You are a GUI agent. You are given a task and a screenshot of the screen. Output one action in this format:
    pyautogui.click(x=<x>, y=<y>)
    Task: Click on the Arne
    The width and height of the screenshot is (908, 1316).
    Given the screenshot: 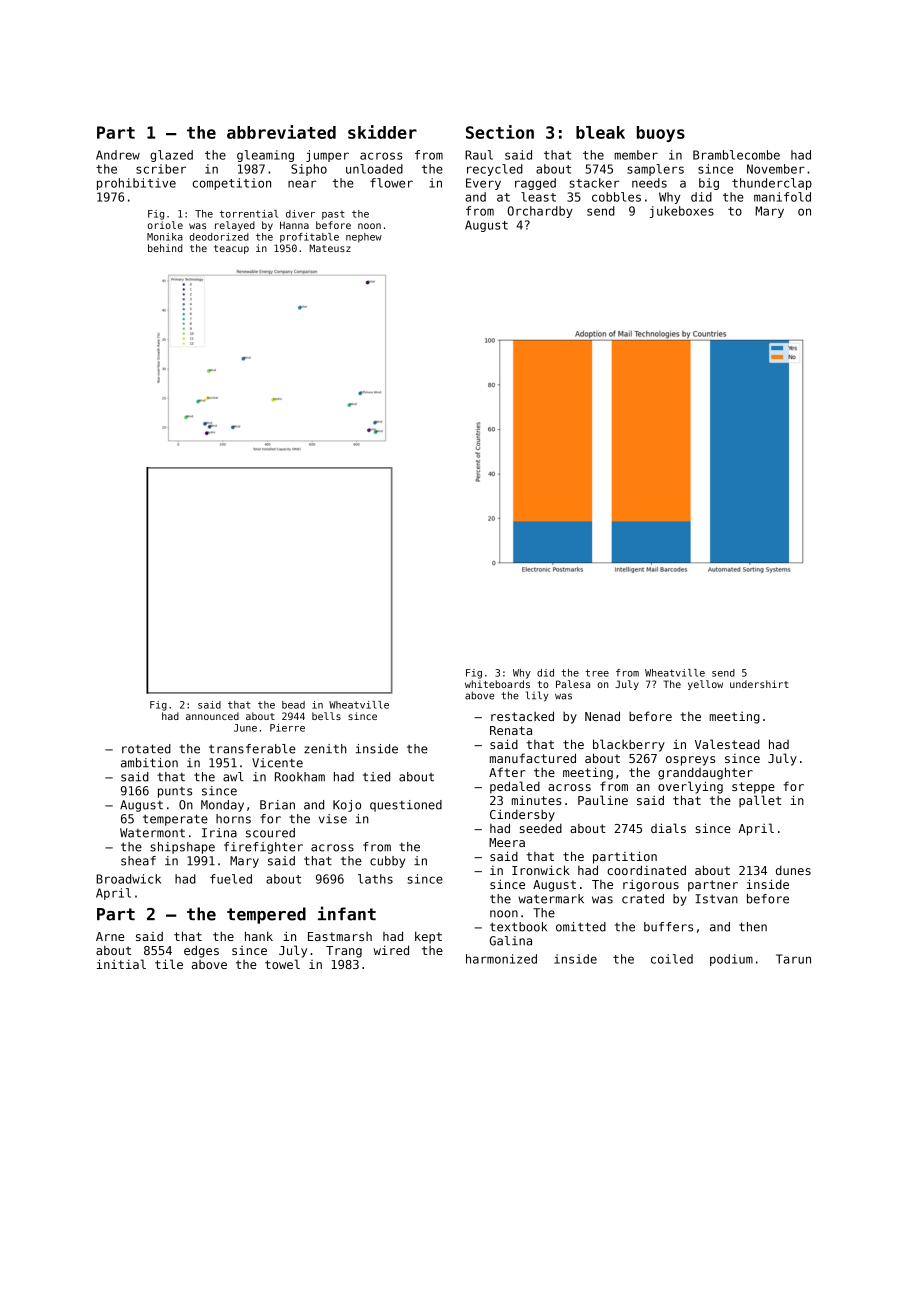 What is the action you would take?
    pyautogui.click(x=110, y=936)
